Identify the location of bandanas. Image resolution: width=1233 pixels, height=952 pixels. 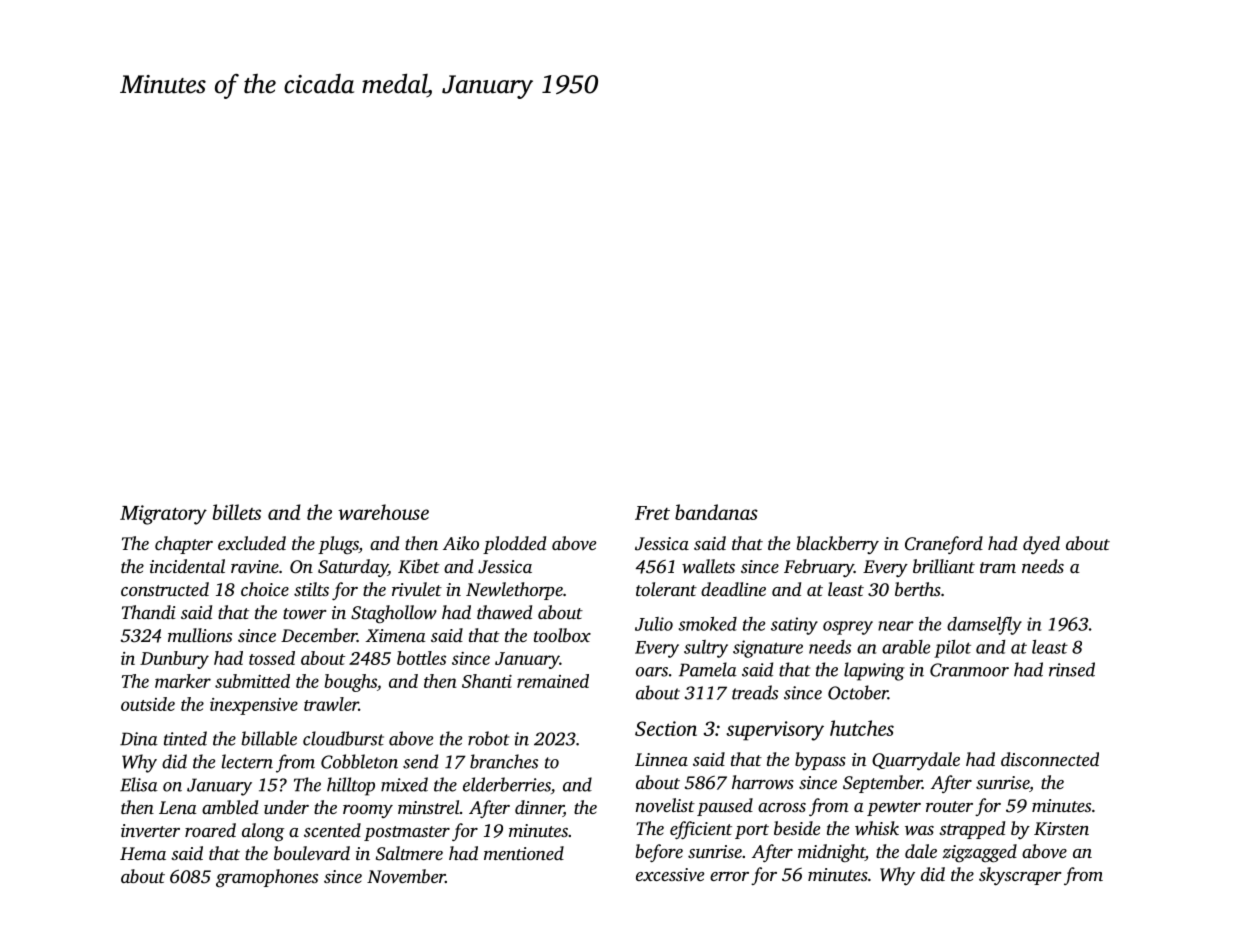
(716, 512).
